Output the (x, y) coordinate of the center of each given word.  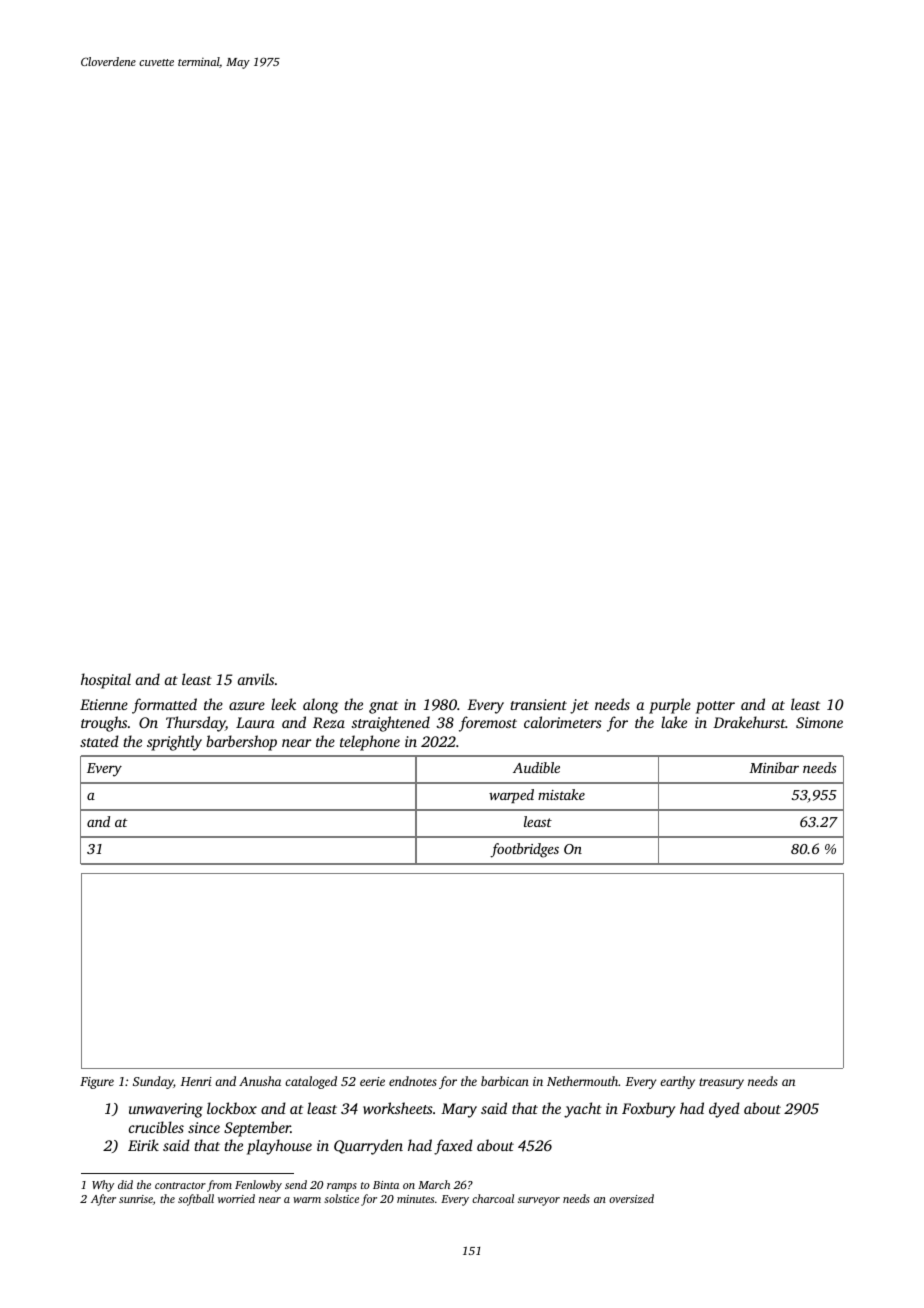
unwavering (166, 1110)
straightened (391, 724)
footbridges (524, 850)
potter (715, 707)
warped (511, 796)
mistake (561, 794)
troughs (104, 724)
